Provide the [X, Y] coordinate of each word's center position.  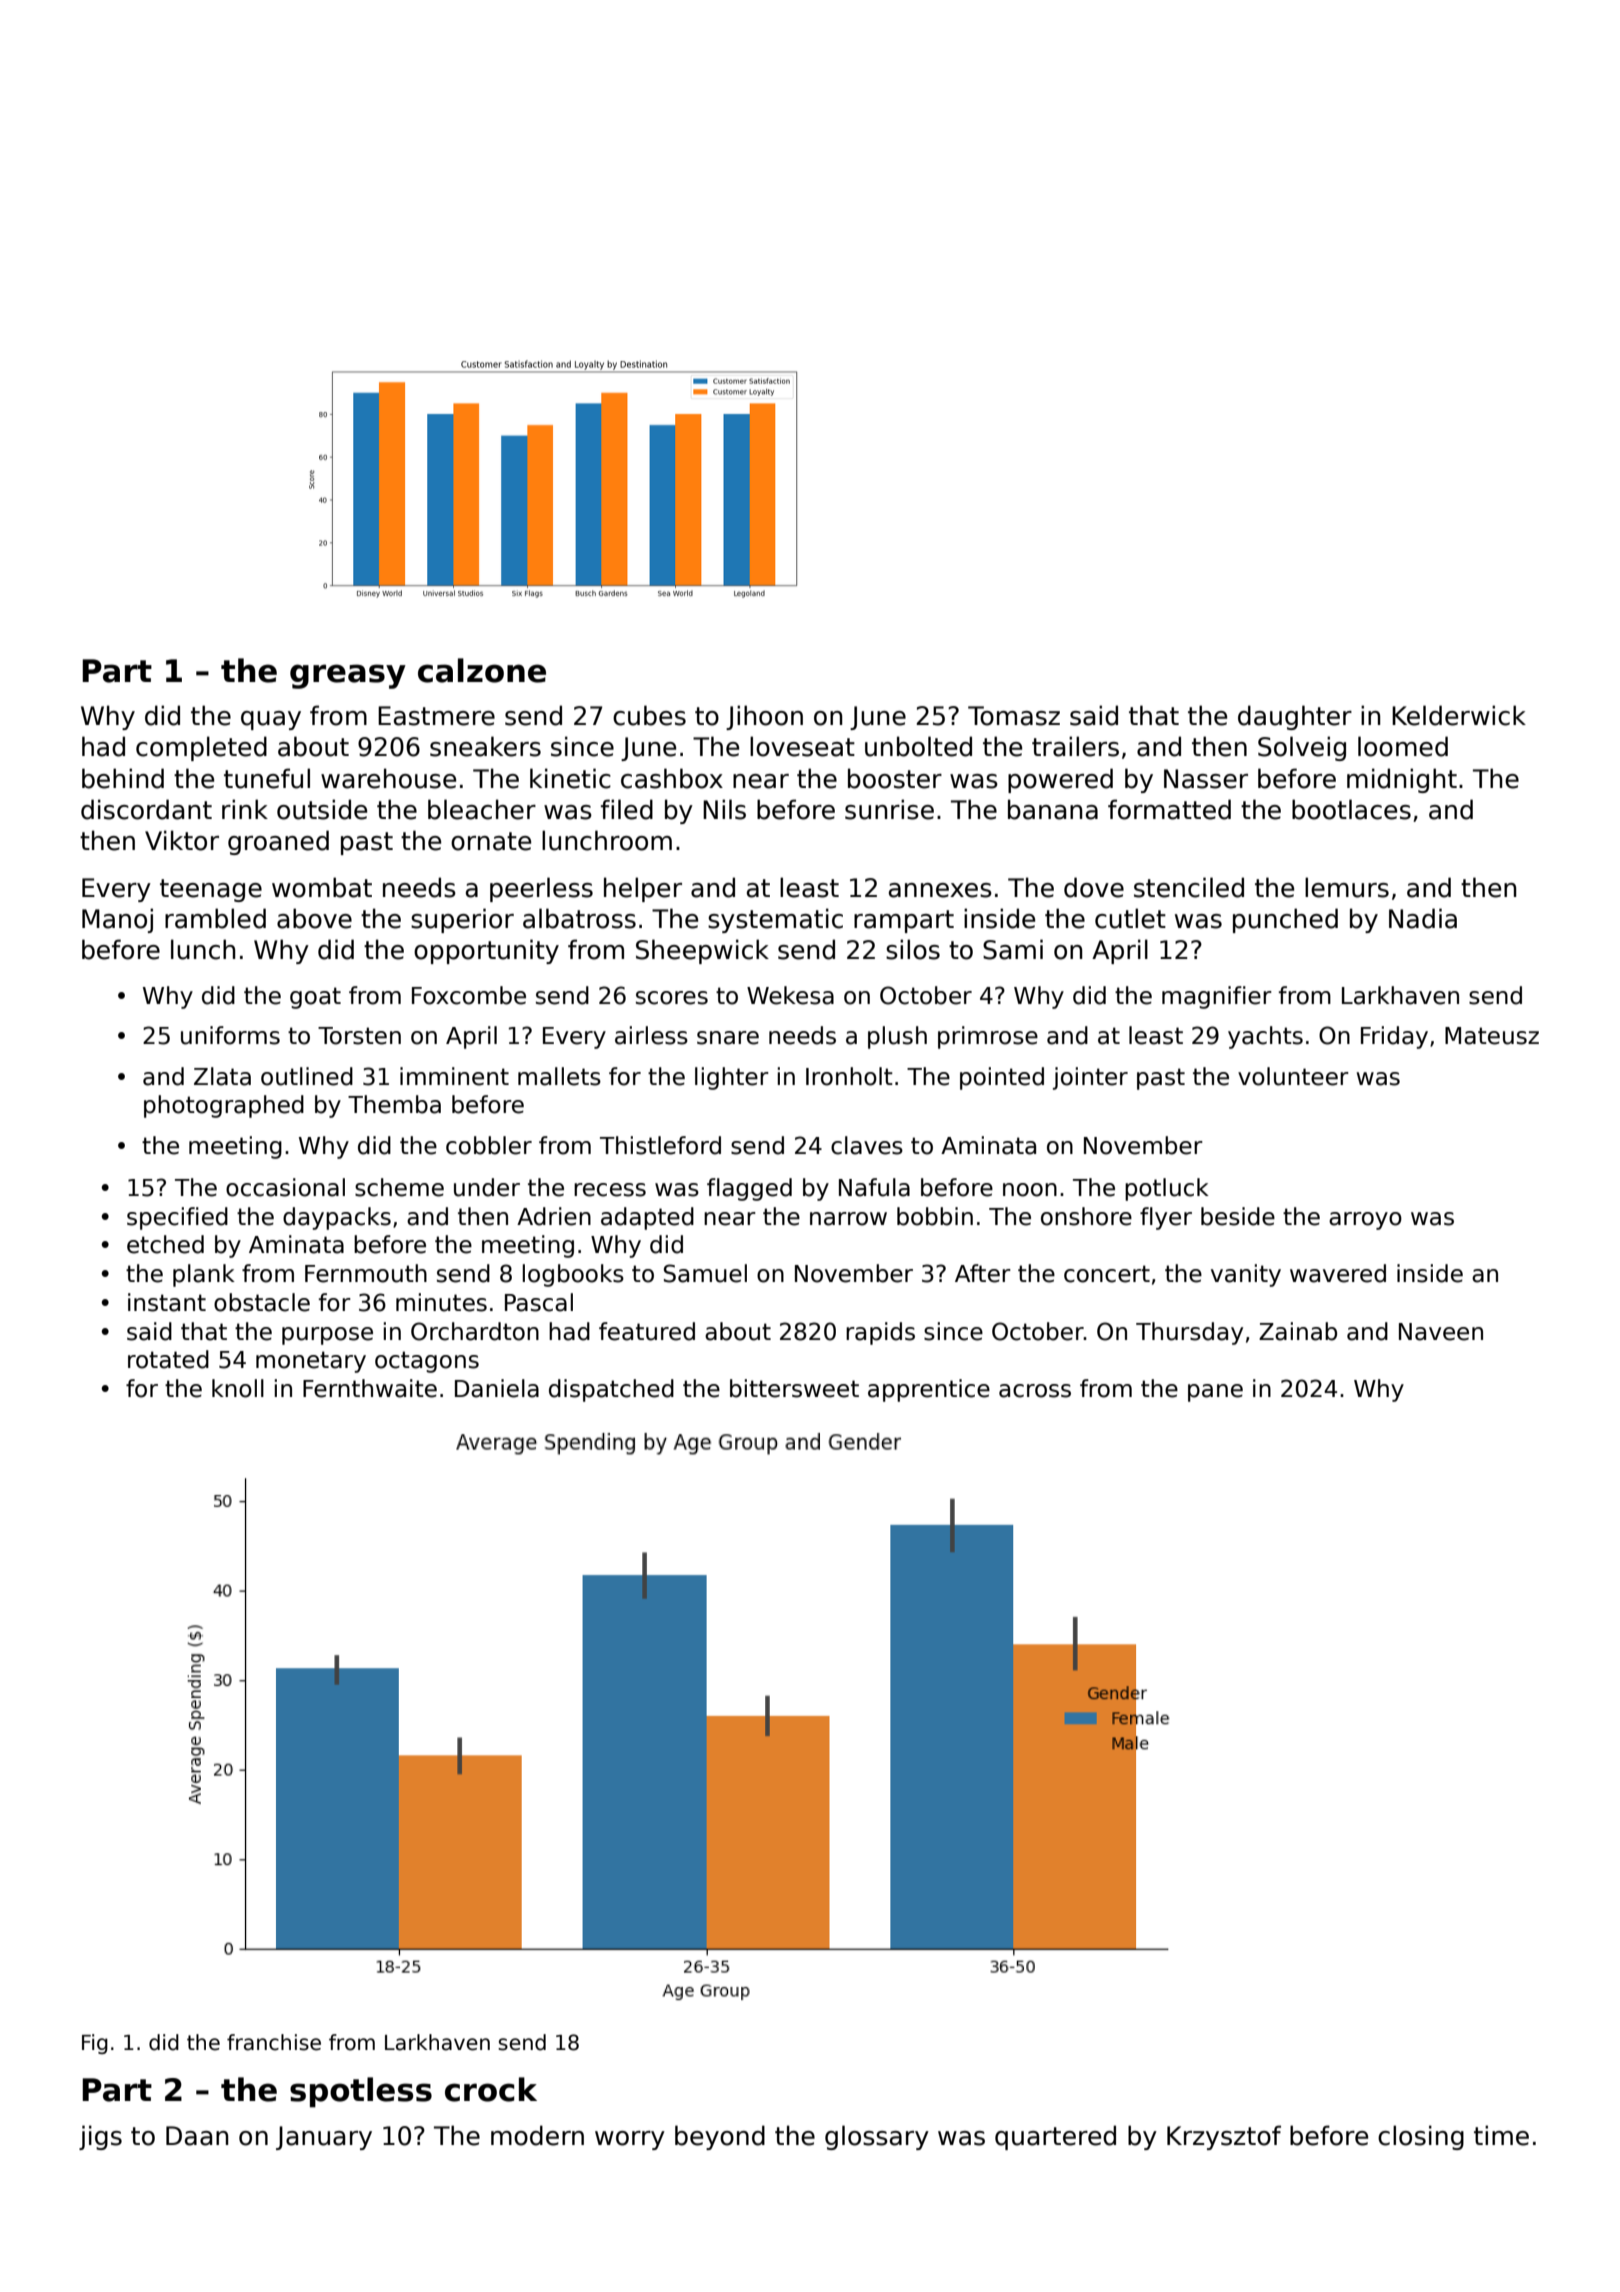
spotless [361, 2092]
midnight [1402, 780]
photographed [224, 1106]
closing [1421, 2137]
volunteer [1293, 1076]
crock [491, 2089]
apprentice [929, 1390]
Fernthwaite [370, 1388]
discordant [146, 809]
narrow [848, 1219]
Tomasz [1014, 716]
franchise [274, 2042]
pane [1215, 1393]
